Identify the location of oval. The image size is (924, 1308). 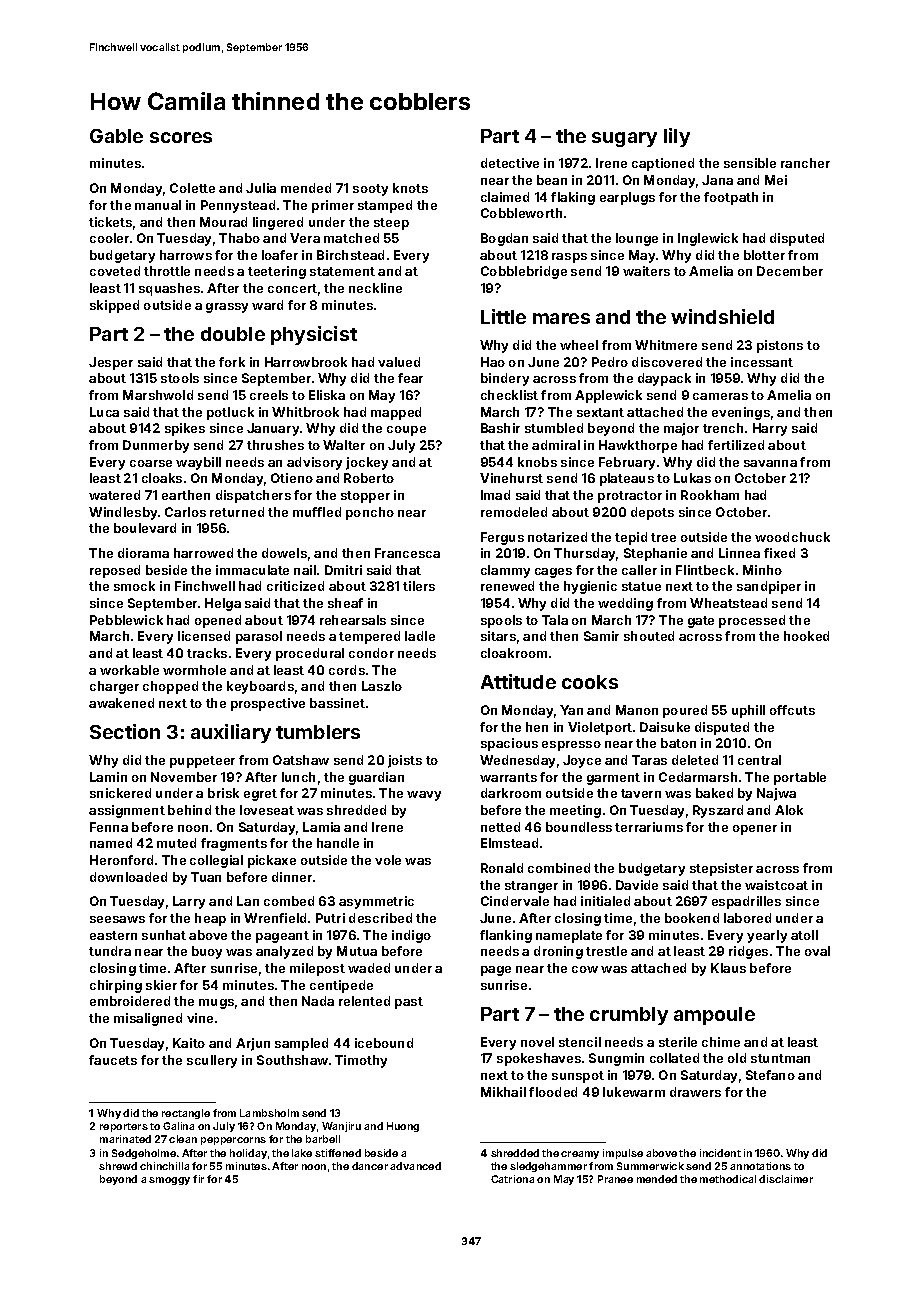
(817, 951).
